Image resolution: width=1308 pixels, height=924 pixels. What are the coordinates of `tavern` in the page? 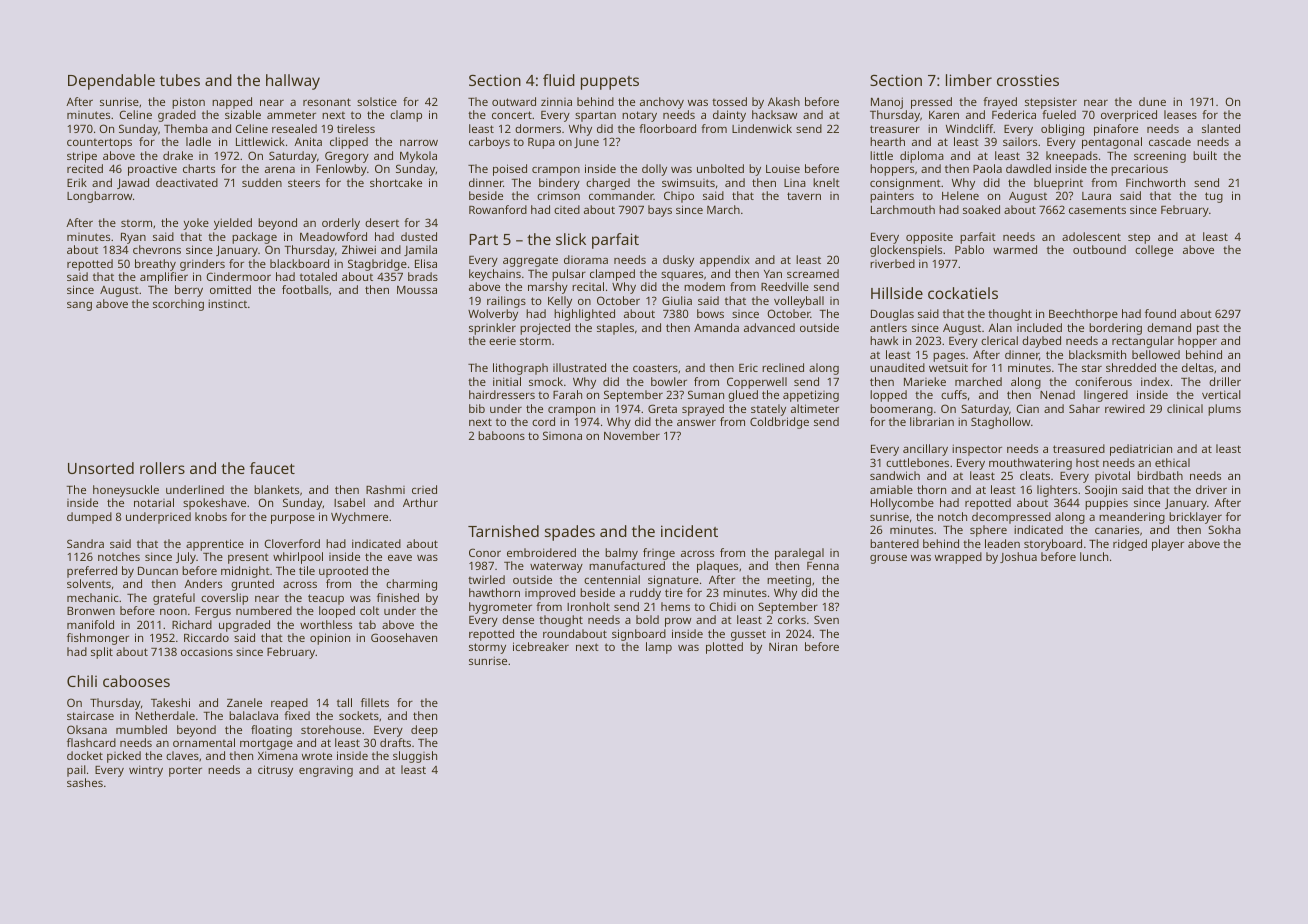 It's located at (804, 196).
